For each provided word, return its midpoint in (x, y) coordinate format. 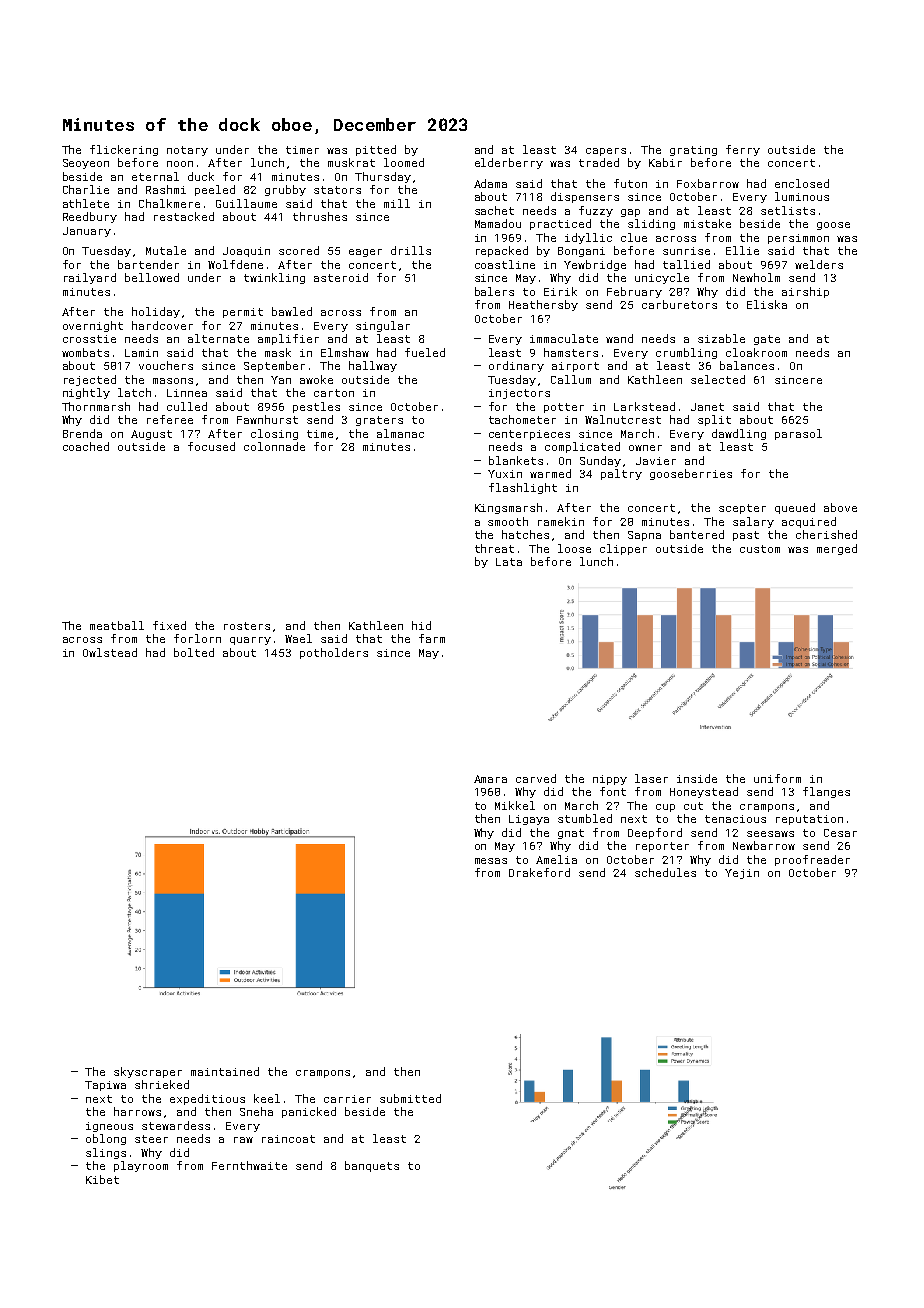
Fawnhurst (267, 419)
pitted (376, 150)
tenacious (735, 819)
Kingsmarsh (508, 508)
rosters (247, 626)
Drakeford (539, 872)
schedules (665, 872)
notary (187, 151)
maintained (225, 1071)
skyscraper (148, 1072)
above (840, 507)
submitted (410, 1098)
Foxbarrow (708, 183)
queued (795, 508)
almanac (400, 433)
